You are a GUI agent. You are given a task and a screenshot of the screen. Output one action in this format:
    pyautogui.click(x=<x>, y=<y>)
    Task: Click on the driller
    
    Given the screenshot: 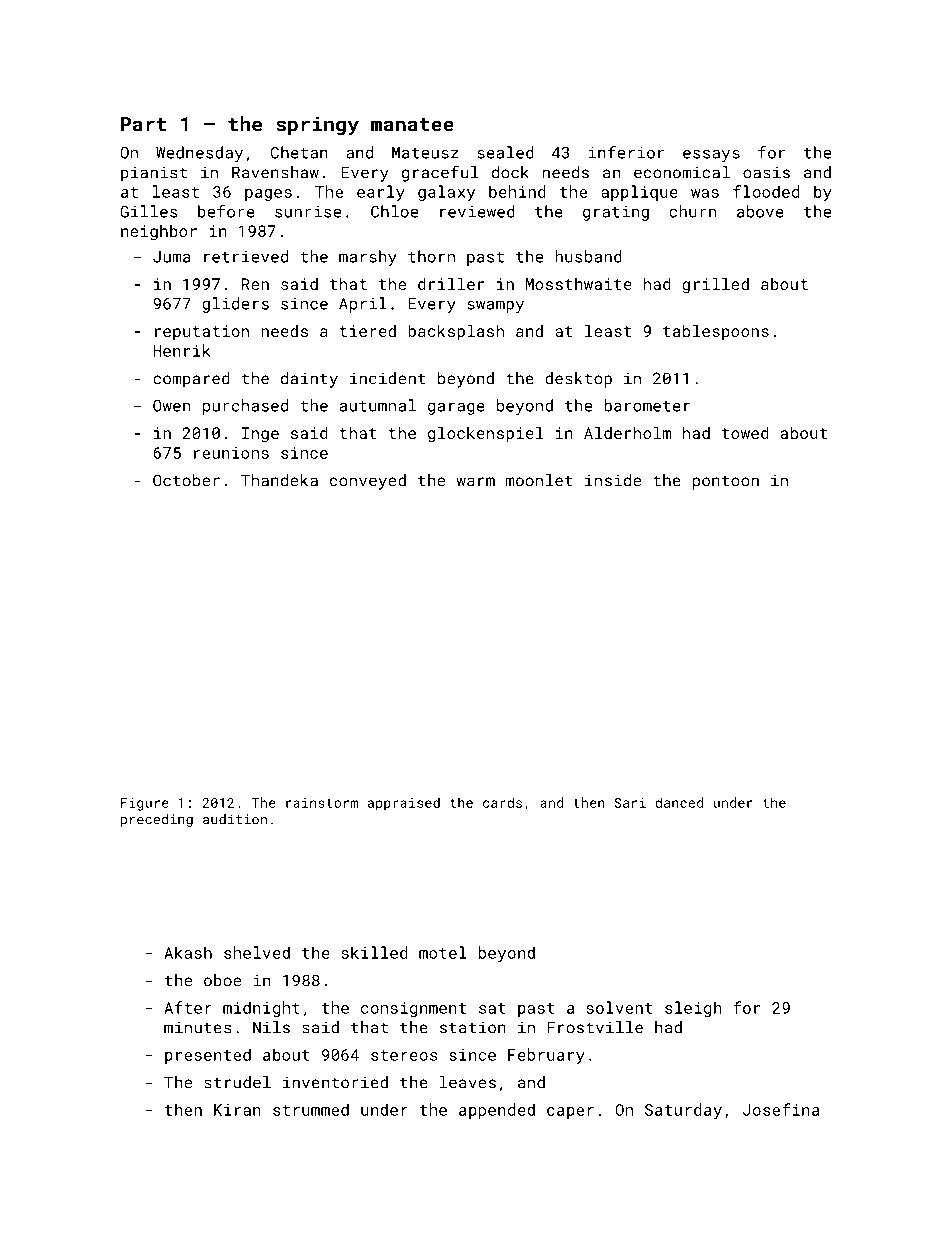 What is the action you would take?
    pyautogui.click(x=451, y=283)
